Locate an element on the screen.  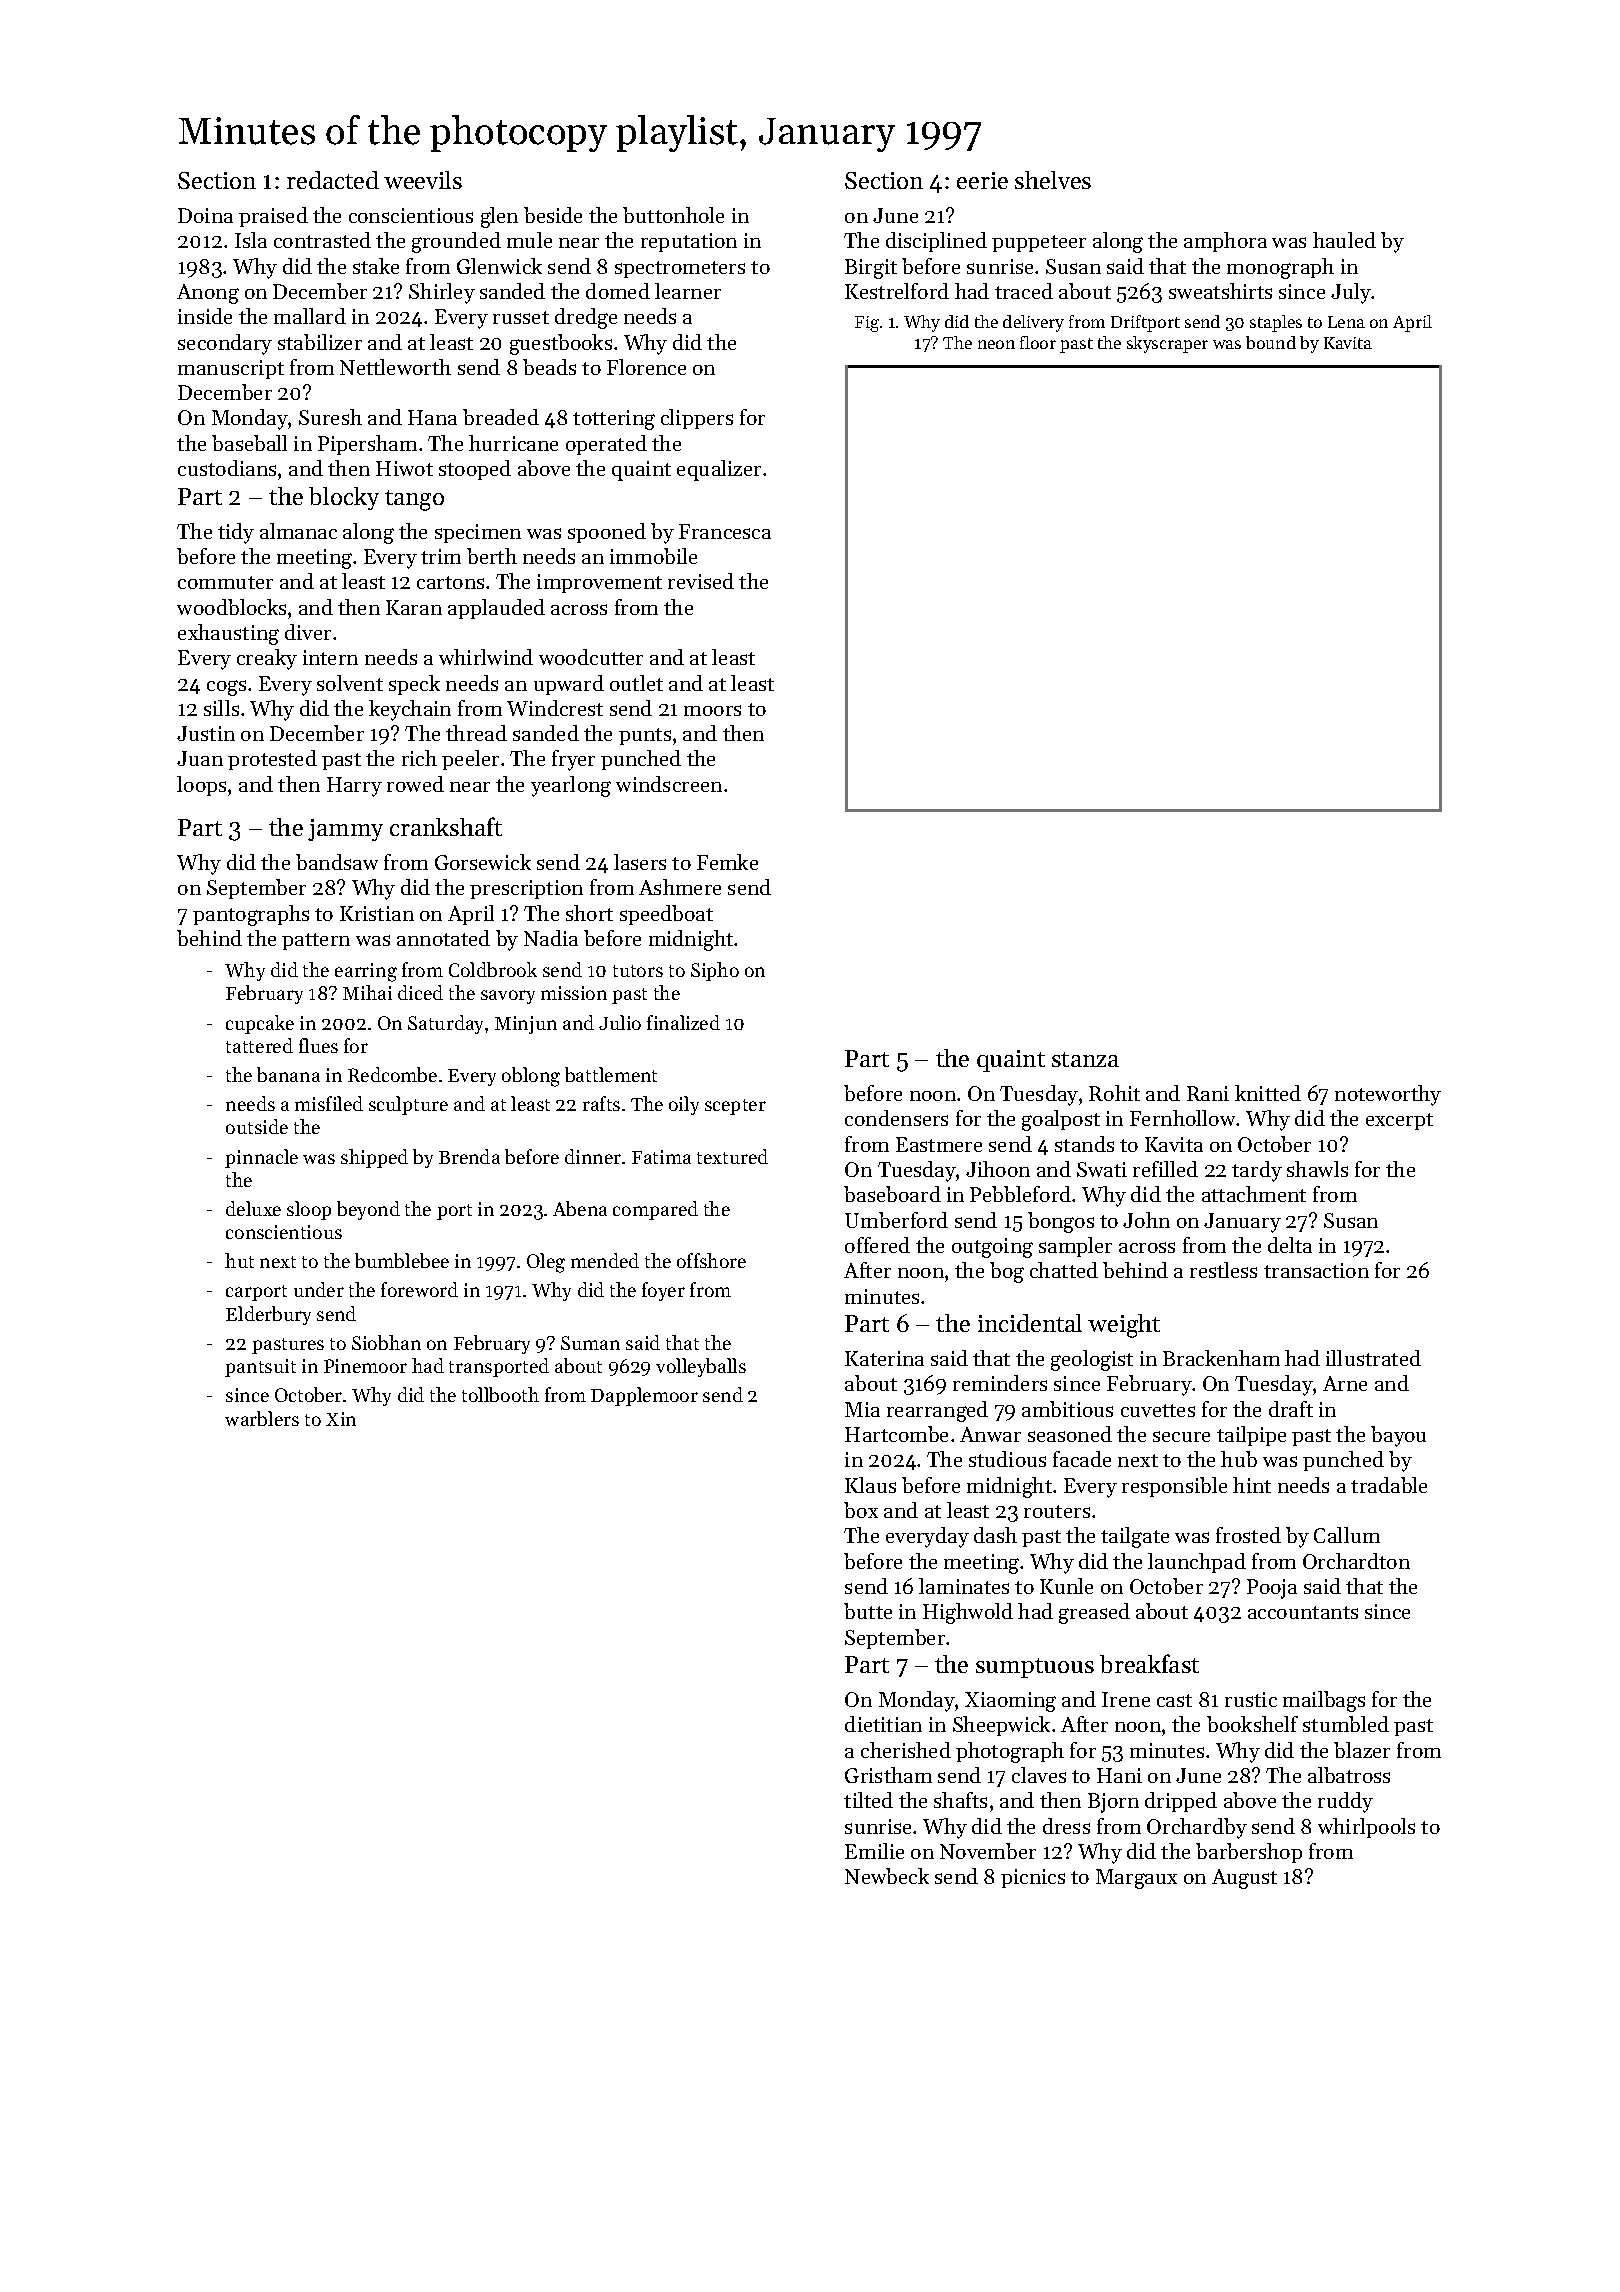
moors is located at coordinates (712, 710).
